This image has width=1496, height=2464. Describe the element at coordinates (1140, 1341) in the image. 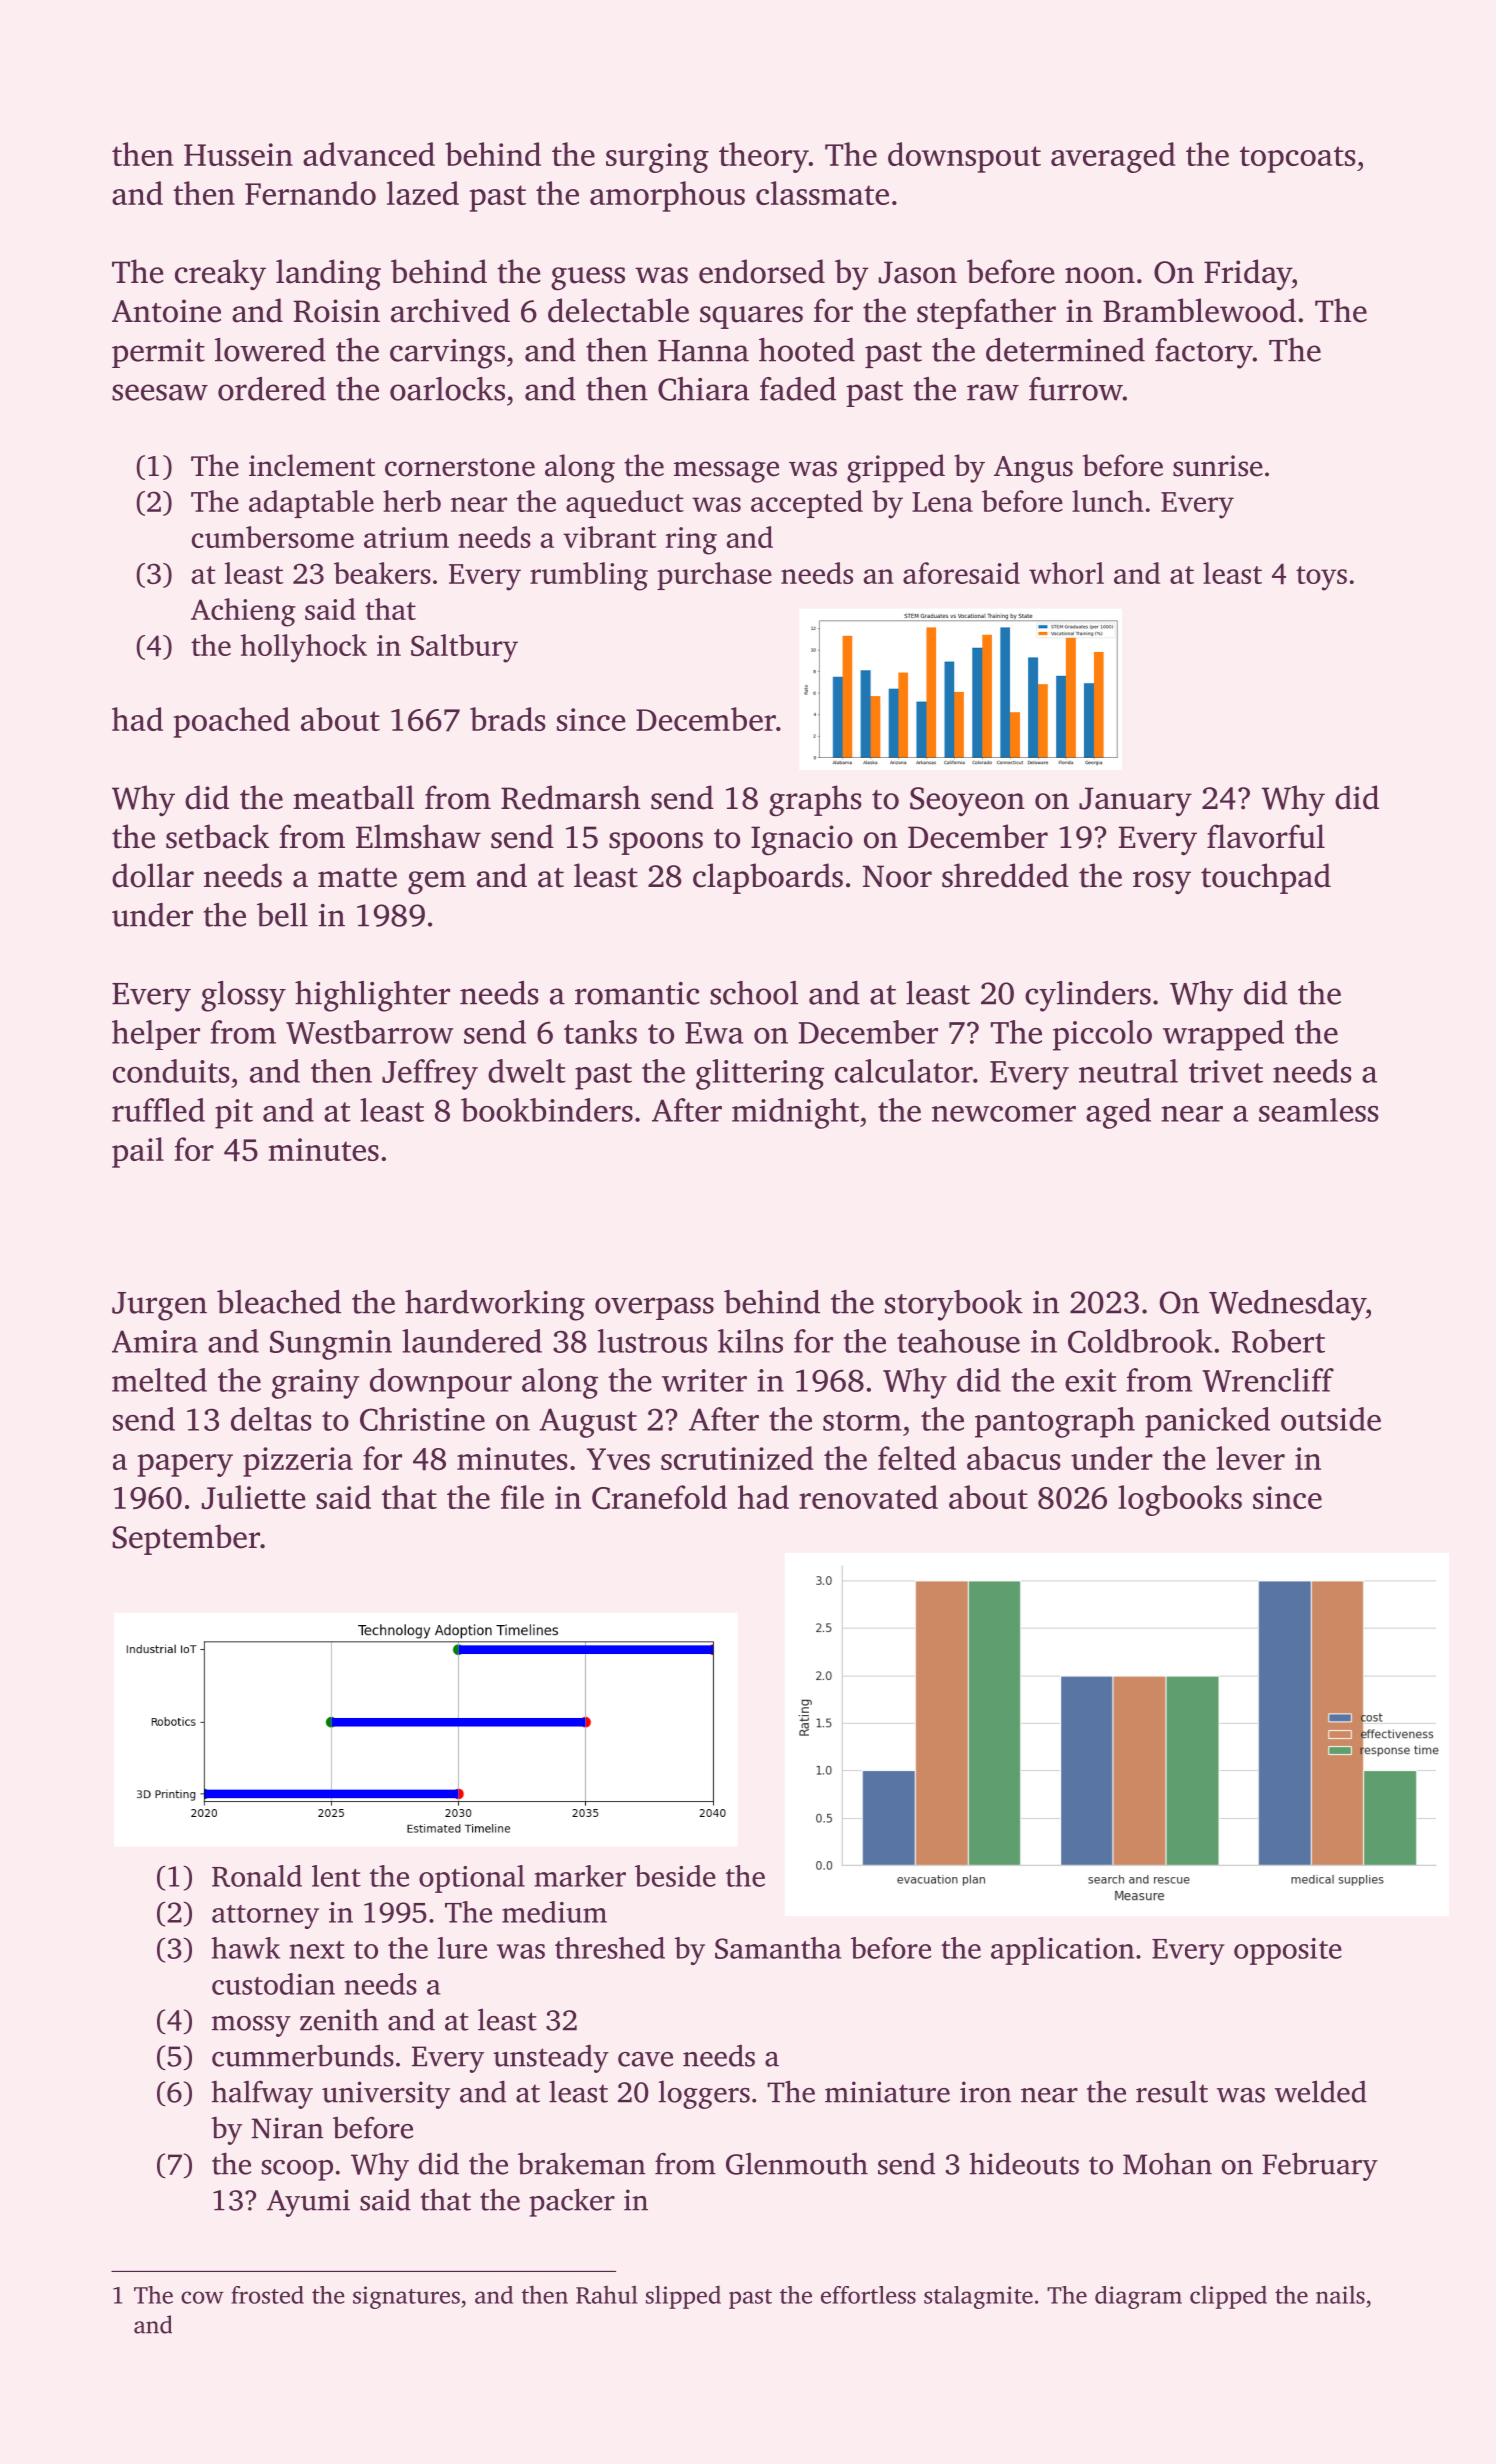

I see `Coldbrook` at that location.
